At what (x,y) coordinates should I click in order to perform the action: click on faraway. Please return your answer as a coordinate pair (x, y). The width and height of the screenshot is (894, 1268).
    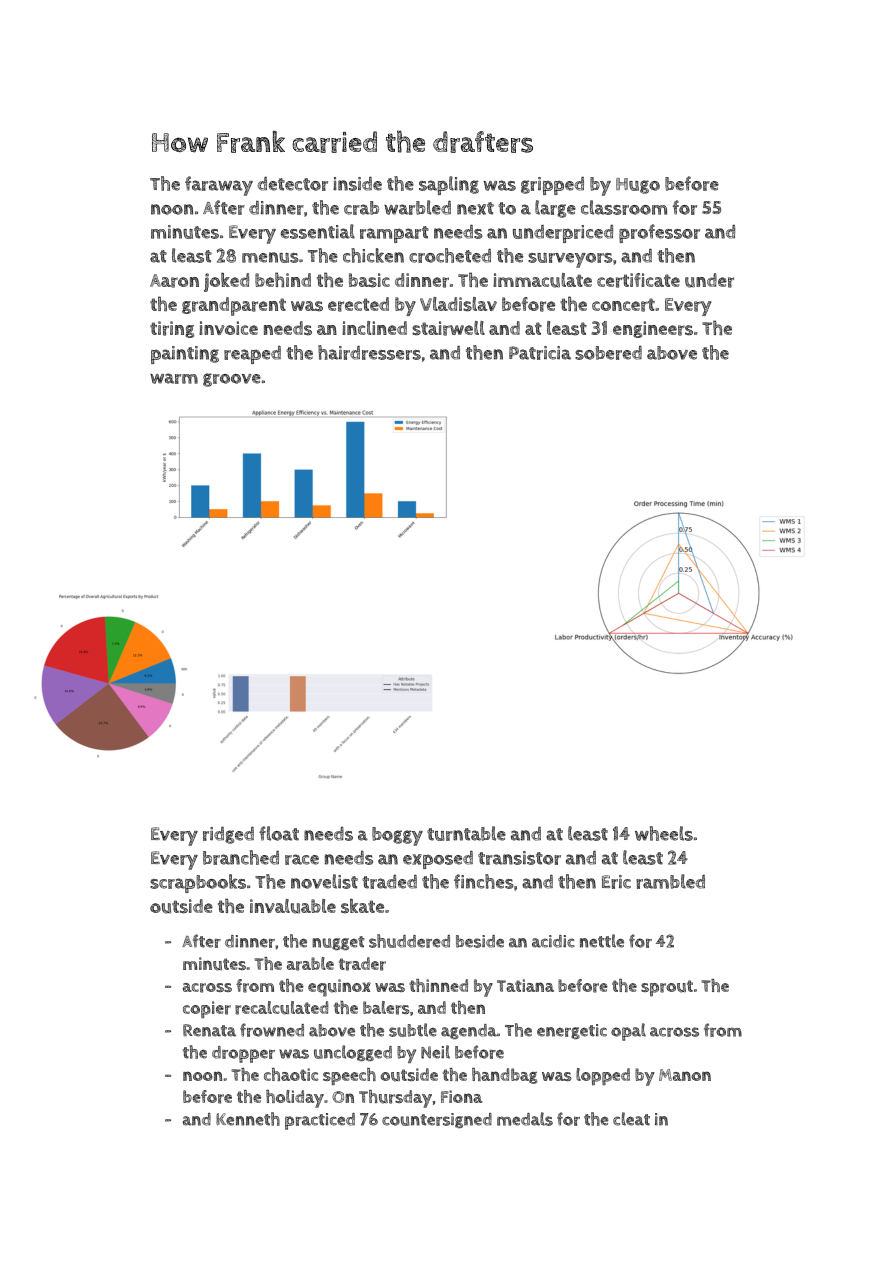
    Looking at the image, I should click on (219, 186).
